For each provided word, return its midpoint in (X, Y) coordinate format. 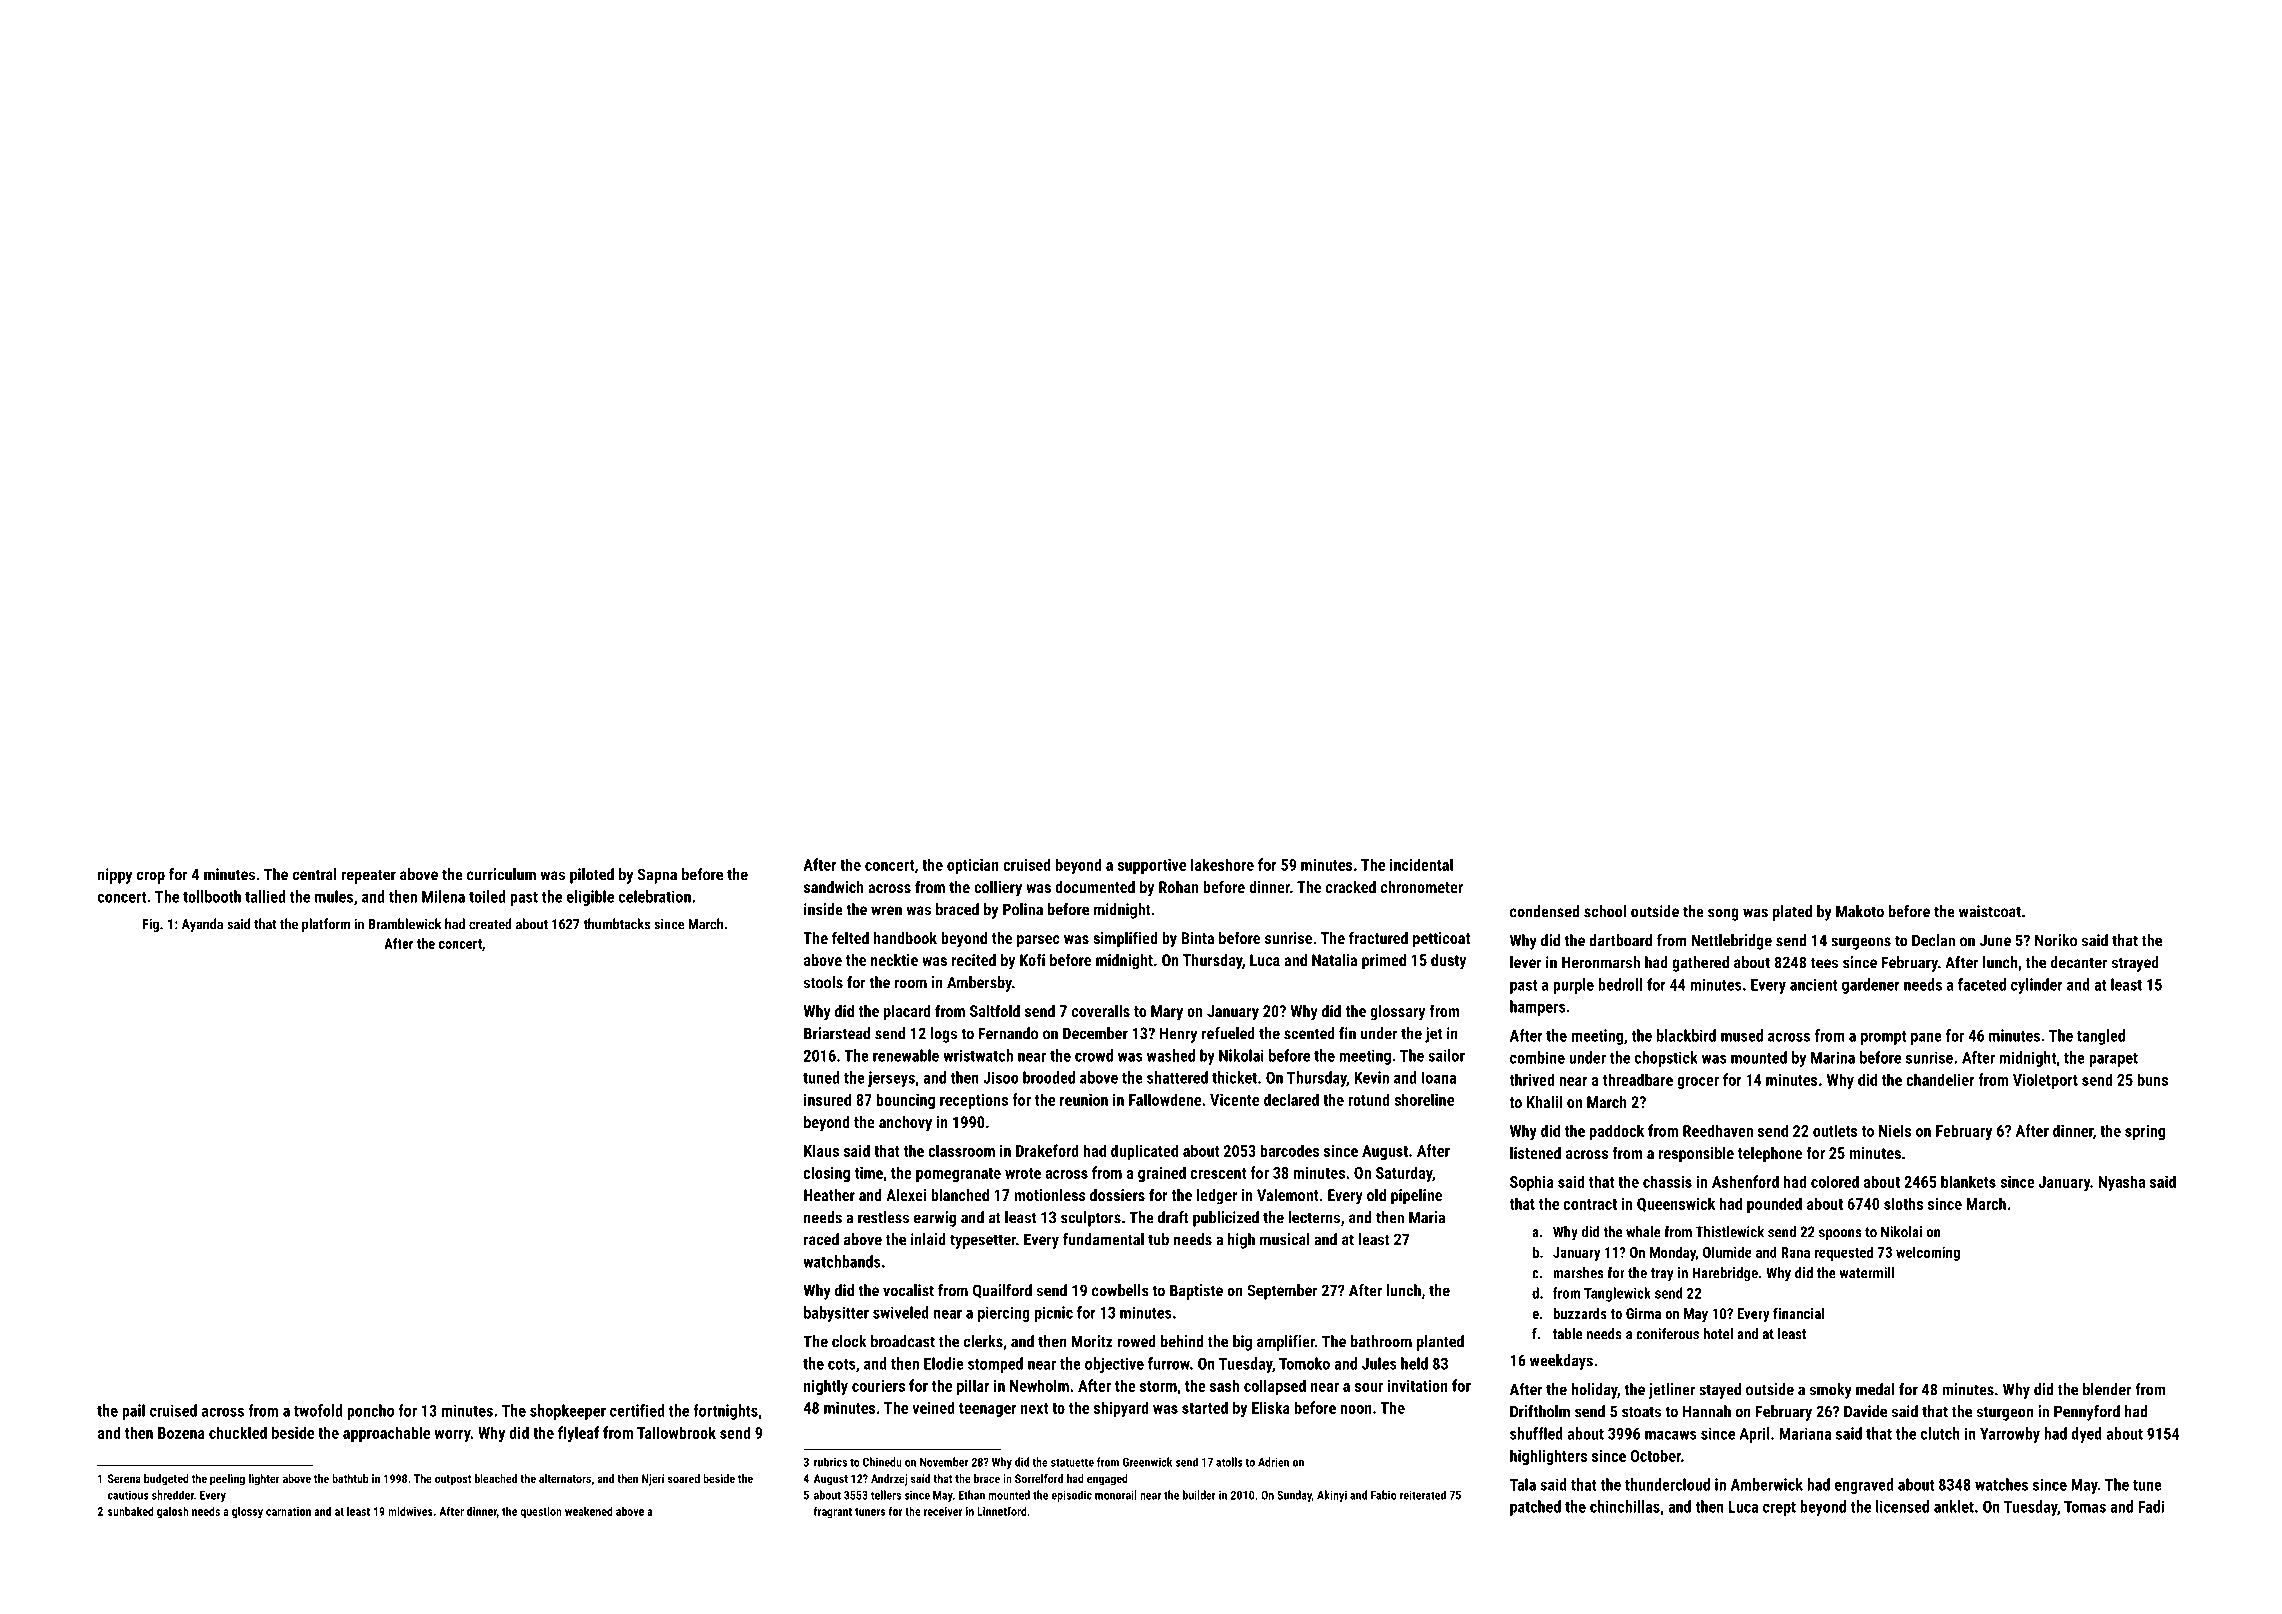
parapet (2113, 1060)
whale (1643, 1232)
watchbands (842, 1261)
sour (1369, 1387)
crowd (1094, 1055)
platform (326, 925)
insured (827, 1099)
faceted (1982, 984)
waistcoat (1990, 911)
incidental (1421, 864)
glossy (247, 1512)
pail (133, 1412)
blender (2107, 1389)
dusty (1448, 962)
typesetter (983, 1241)
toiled (487, 896)
